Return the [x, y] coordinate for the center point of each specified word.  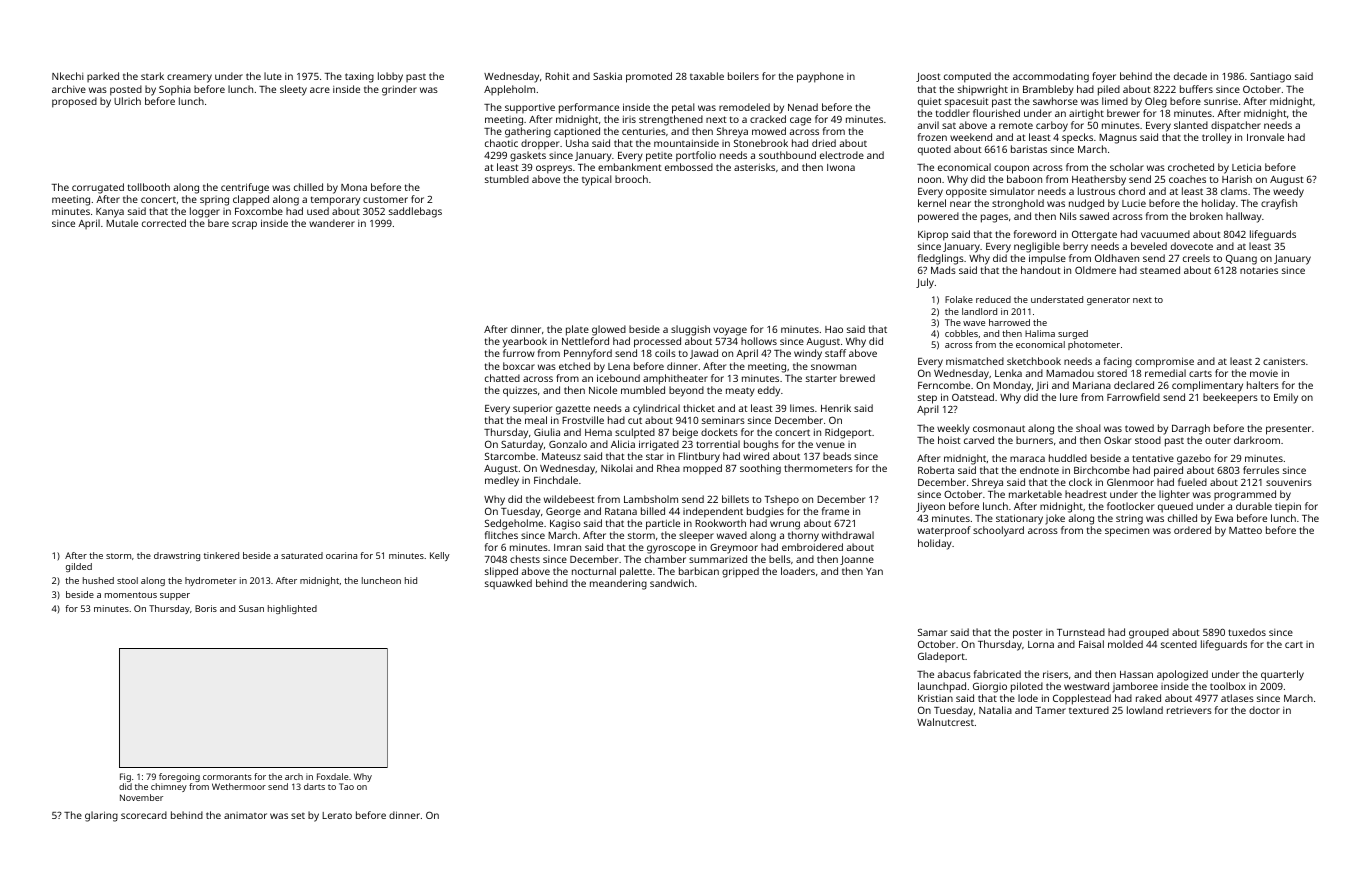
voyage [730, 331]
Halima [1040, 333]
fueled [1192, 482]
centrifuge [245, 188]
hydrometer [211, 581]
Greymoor [734, 548]
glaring [101, 816]
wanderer [332, 223]
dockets [719, 432]
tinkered [221, 555]
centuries [644, 131]
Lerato [337, 815]
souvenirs [1289, 482]
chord [1132, 191]
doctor [1264, 710]
